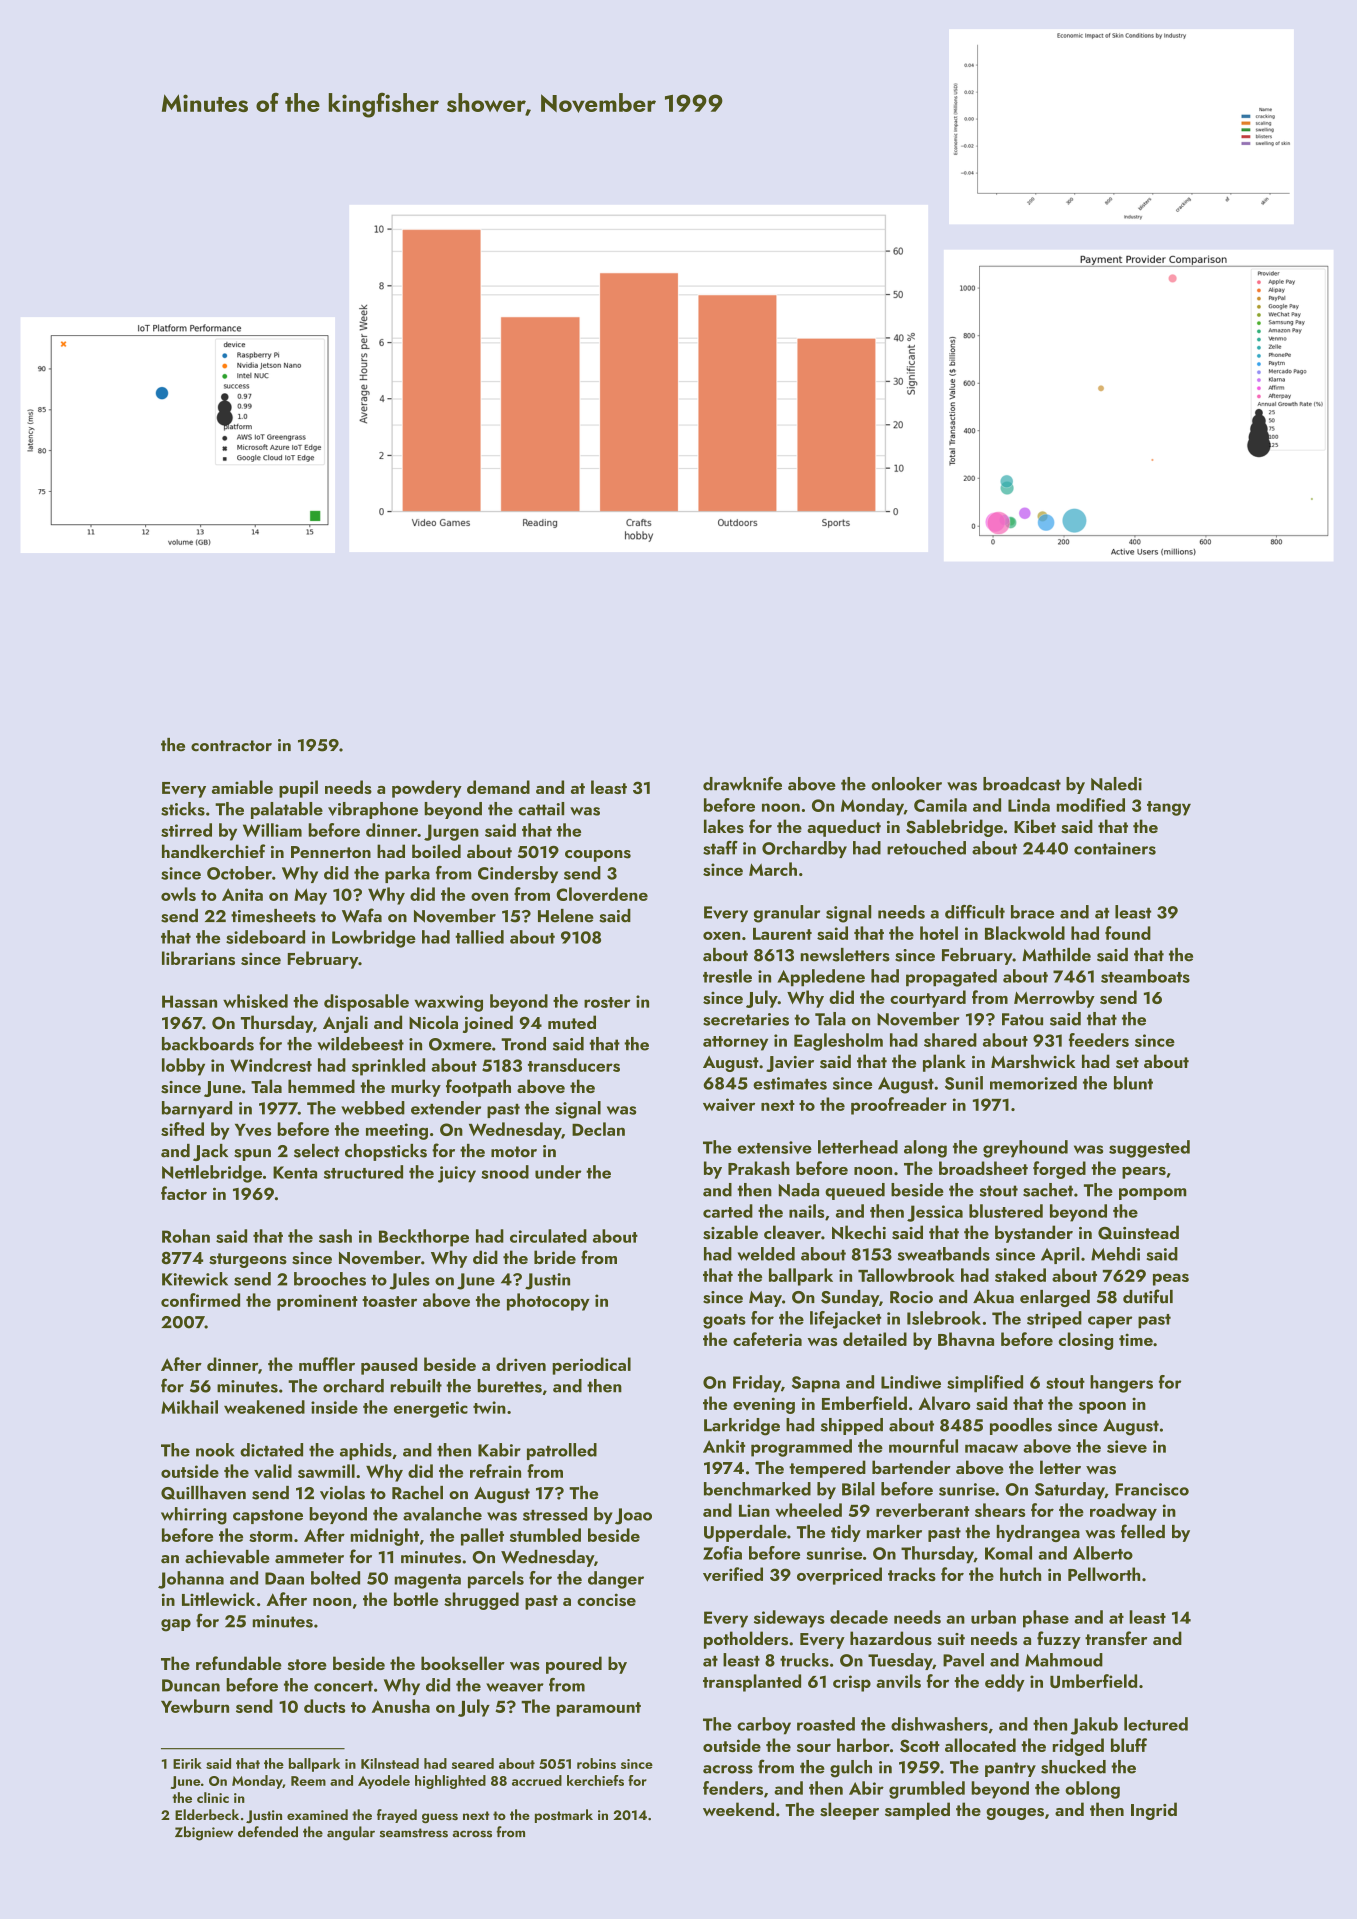 The image size is (1357, 1919). I want to click on marker, so click(894, 1532).
